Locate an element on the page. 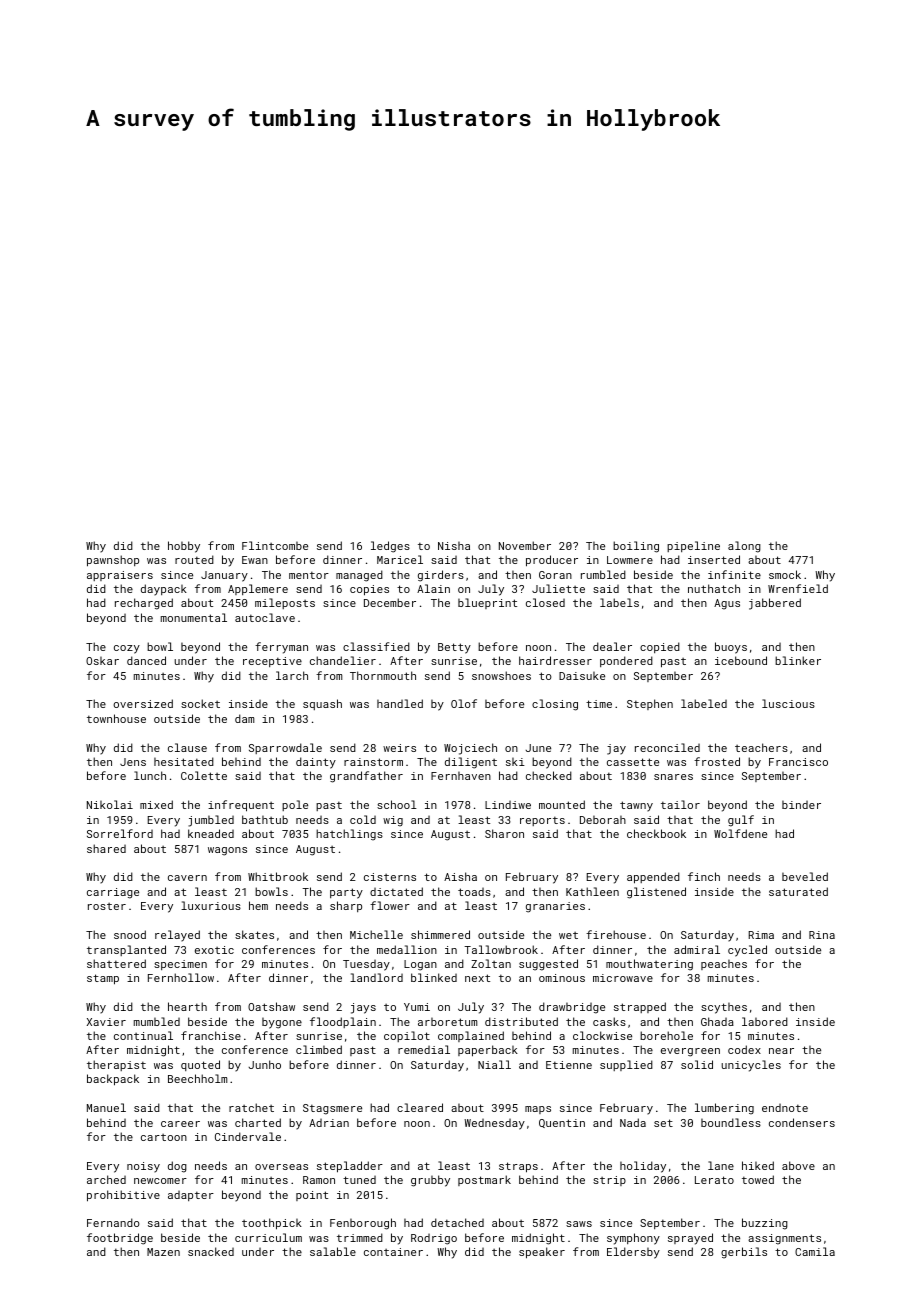  Flintcombe is located at coordinates (275, 545).
